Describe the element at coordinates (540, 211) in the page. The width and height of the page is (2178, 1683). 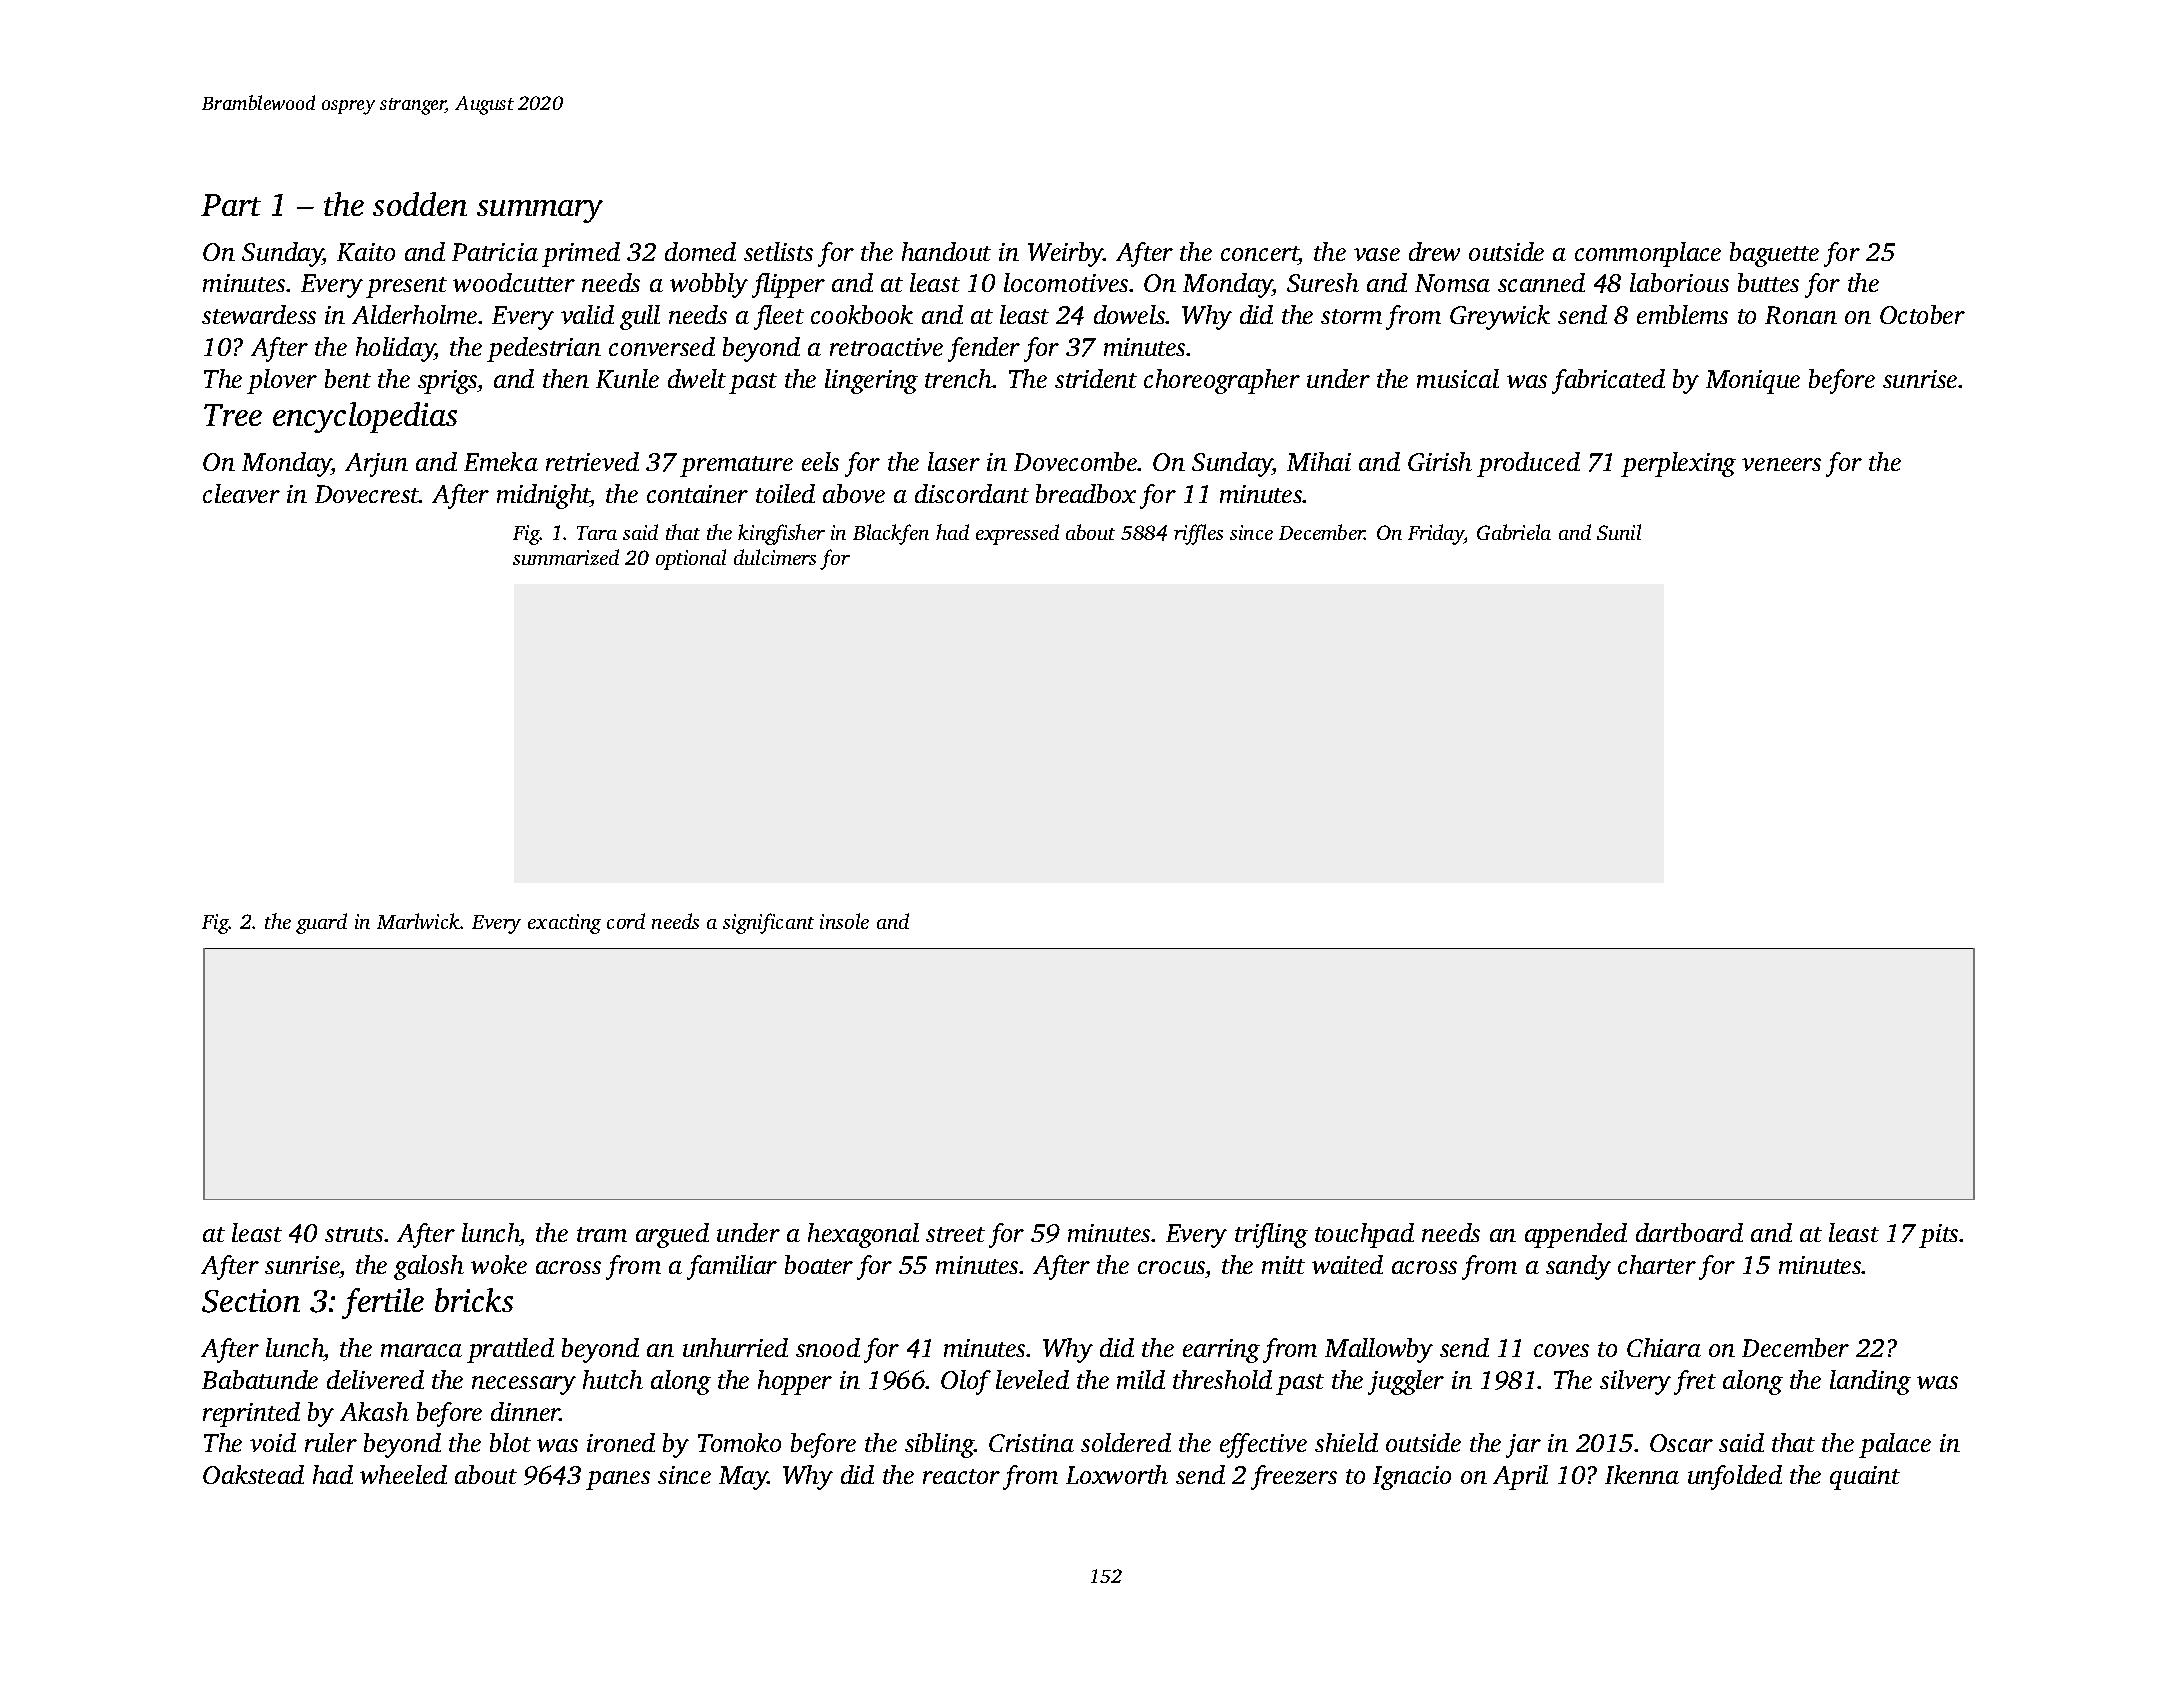
I see `summary` at that location.
